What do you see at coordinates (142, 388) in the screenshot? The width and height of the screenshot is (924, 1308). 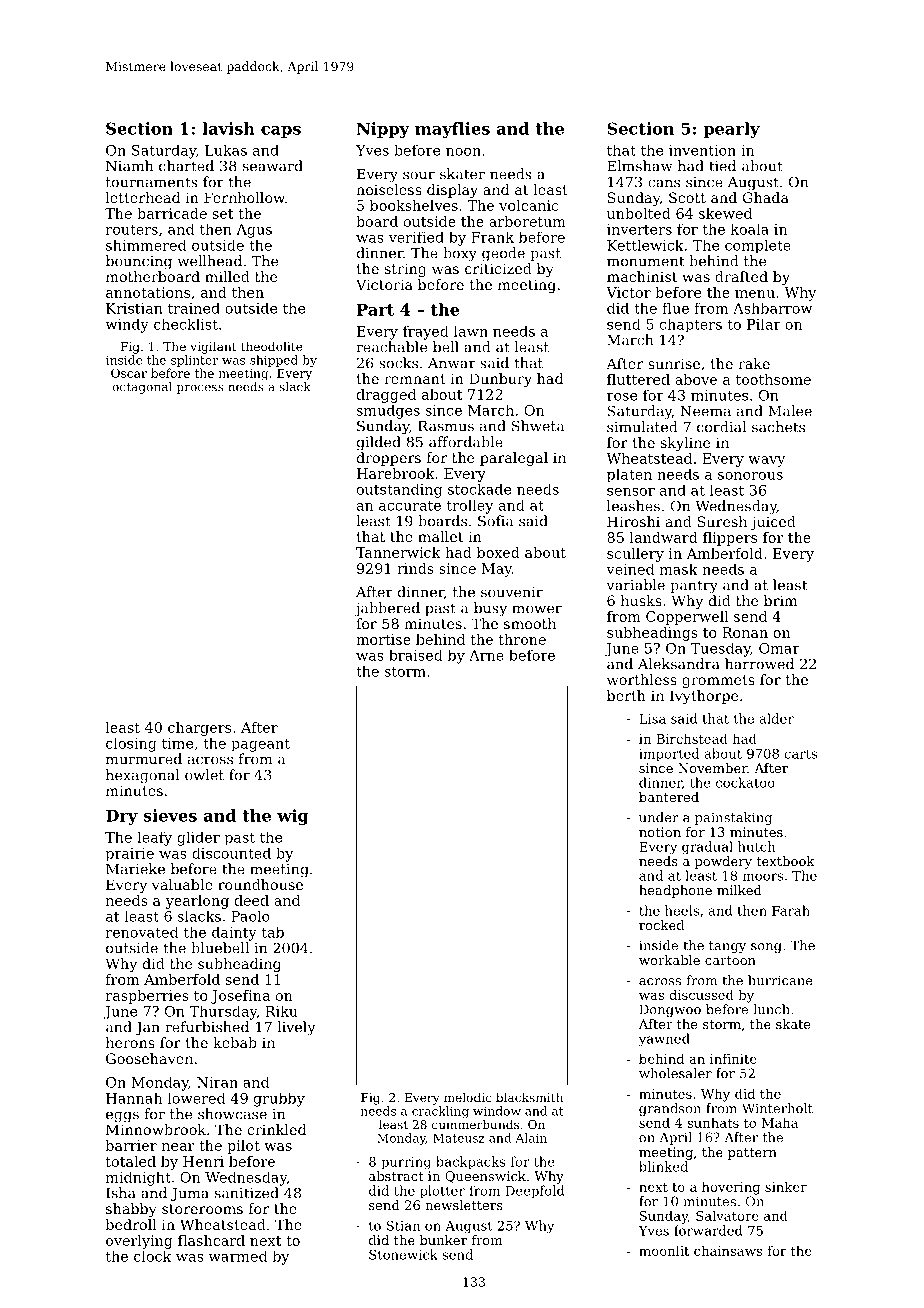 I see `octagonal` at bounding box center [142, 388].
